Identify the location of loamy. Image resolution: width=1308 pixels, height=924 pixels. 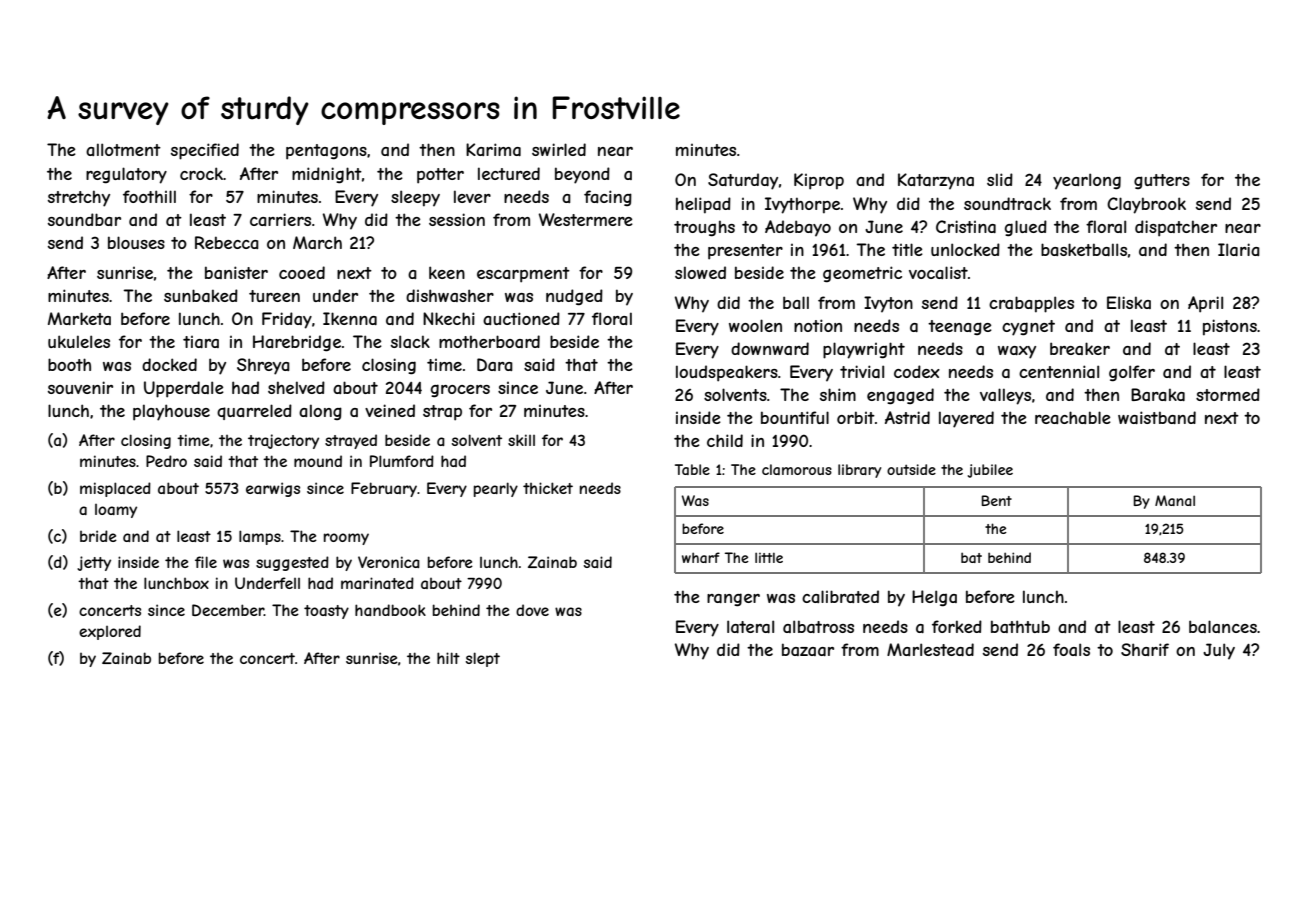
(116, 511).
